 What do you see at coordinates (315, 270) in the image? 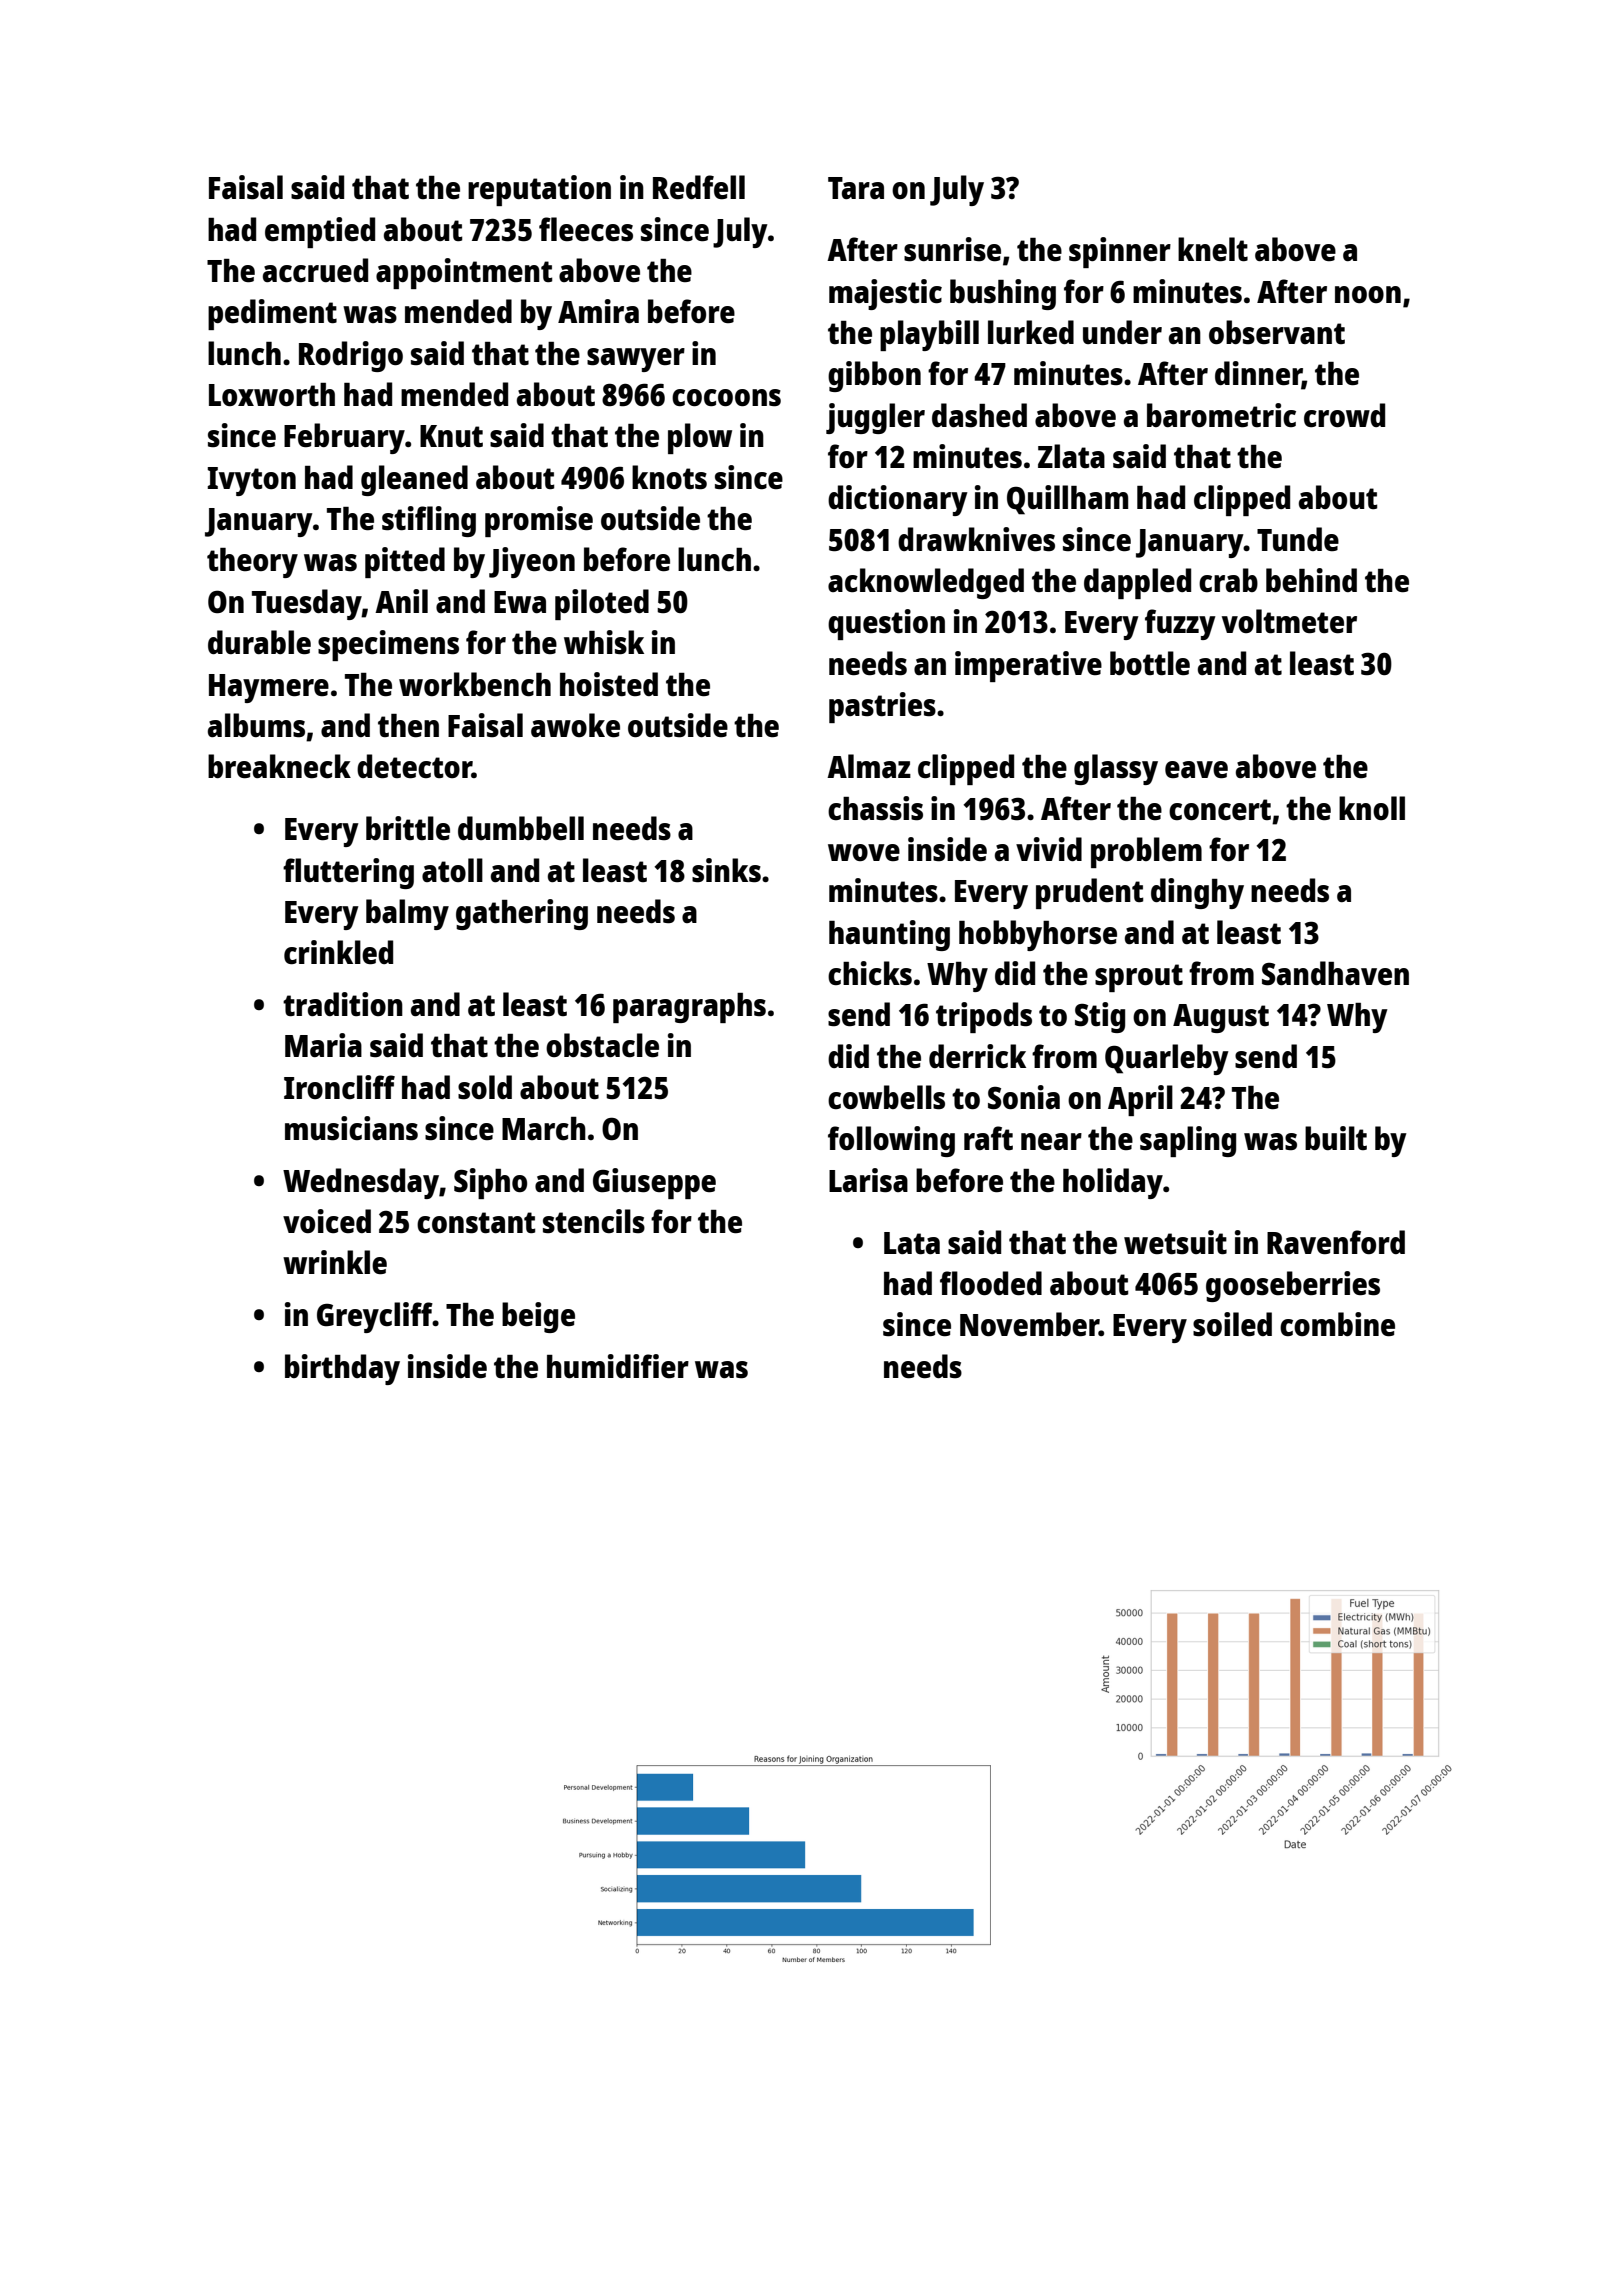
I see `accrued` at bounding box center [315, 270].
